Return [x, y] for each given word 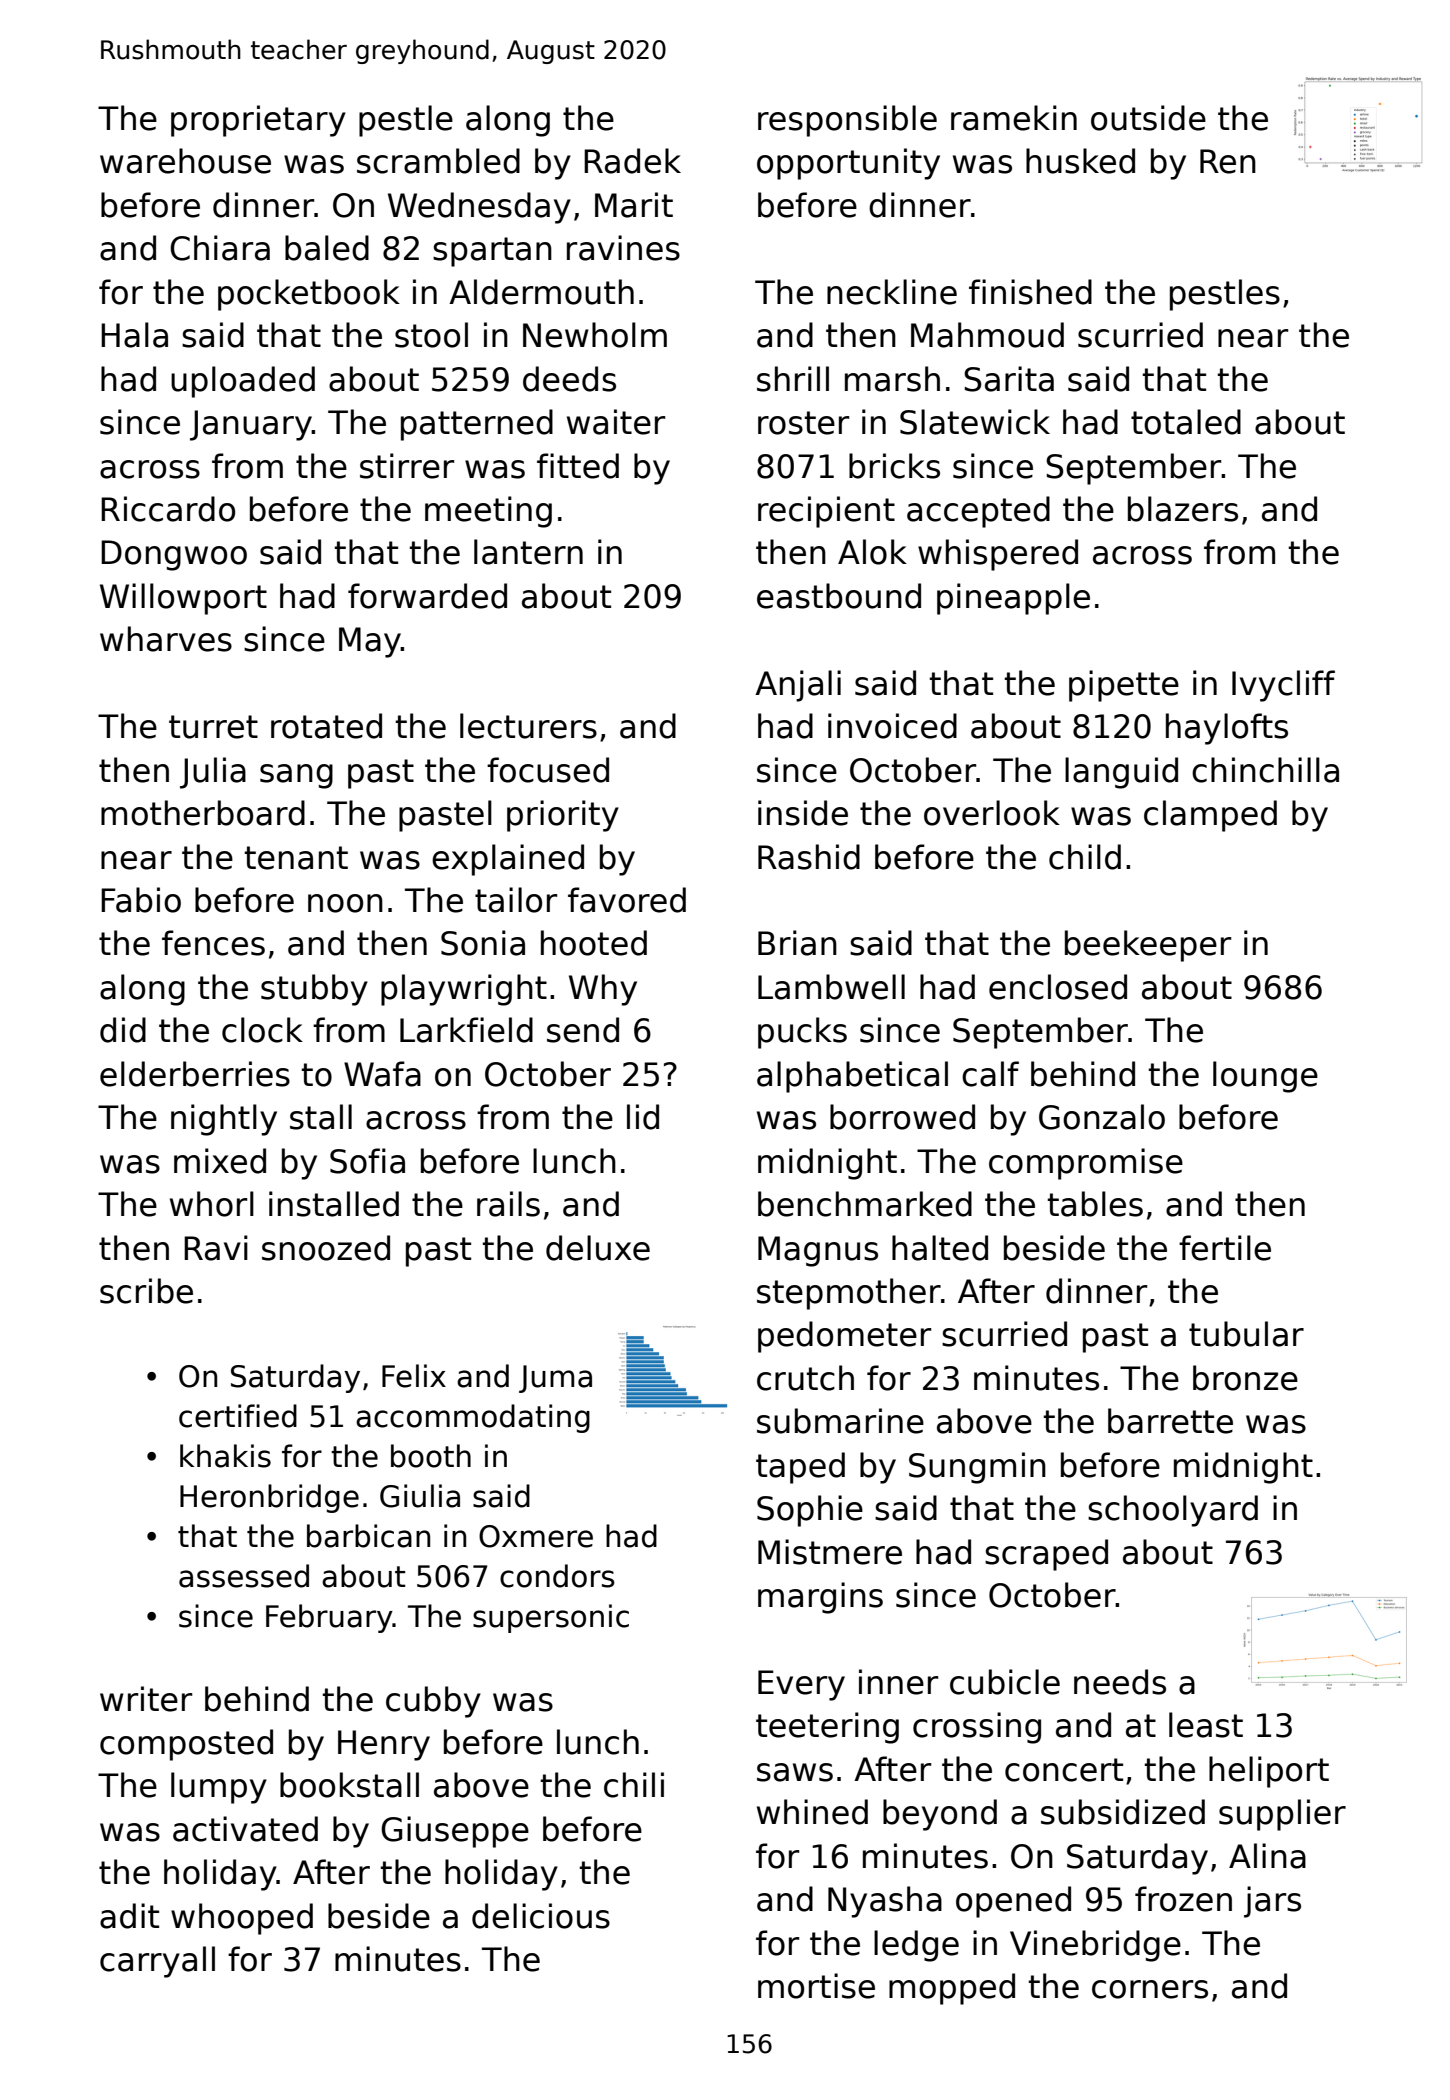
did [123, 1030]
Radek [632, 161]
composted [186, 1745]
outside [1148, 118]
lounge [1265, 1077]
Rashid [809, 857]
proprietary [258, 121]
